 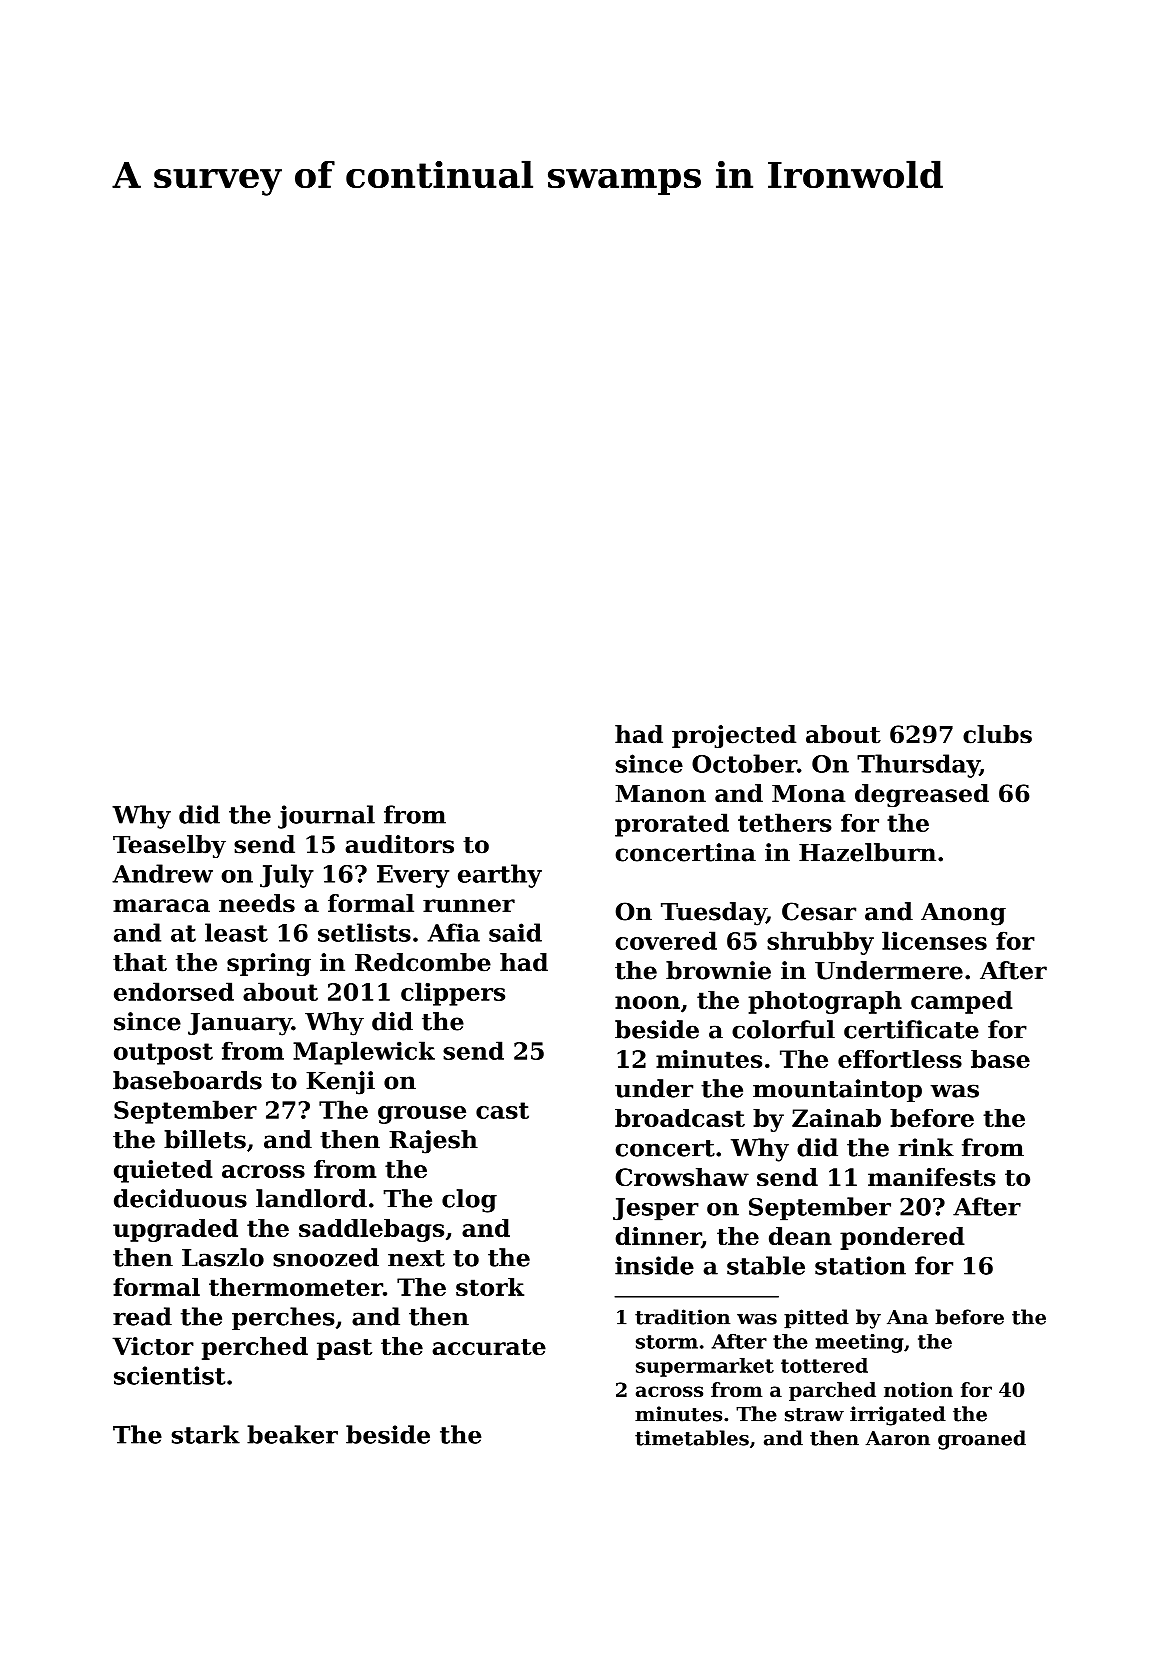 What do you see at coordinates (416, 1258) in the screenshot?
I see `next` at bounding box center [416, 1258].
